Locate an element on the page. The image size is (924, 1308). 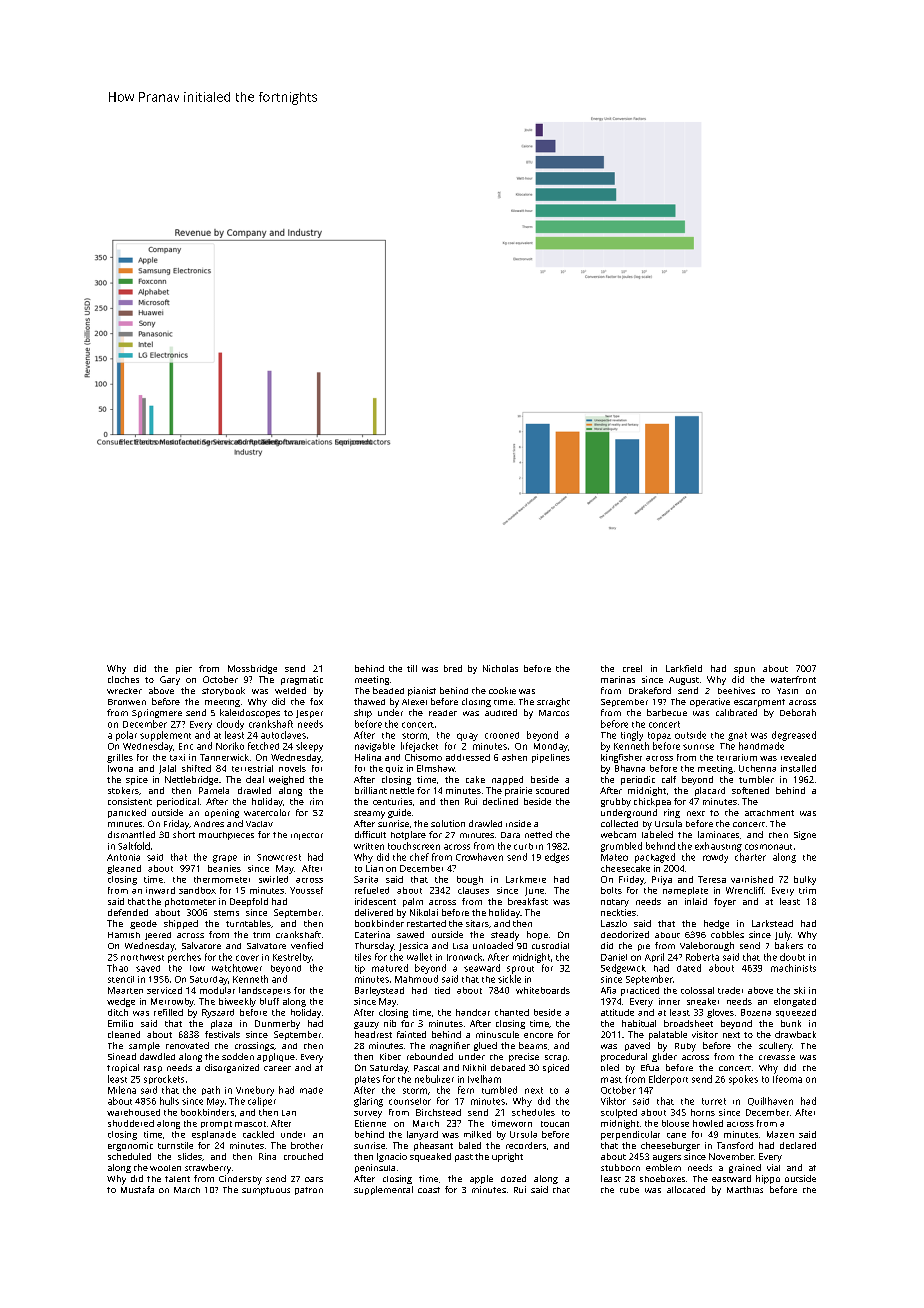
Iwona is located at coordinates (120, 768).
